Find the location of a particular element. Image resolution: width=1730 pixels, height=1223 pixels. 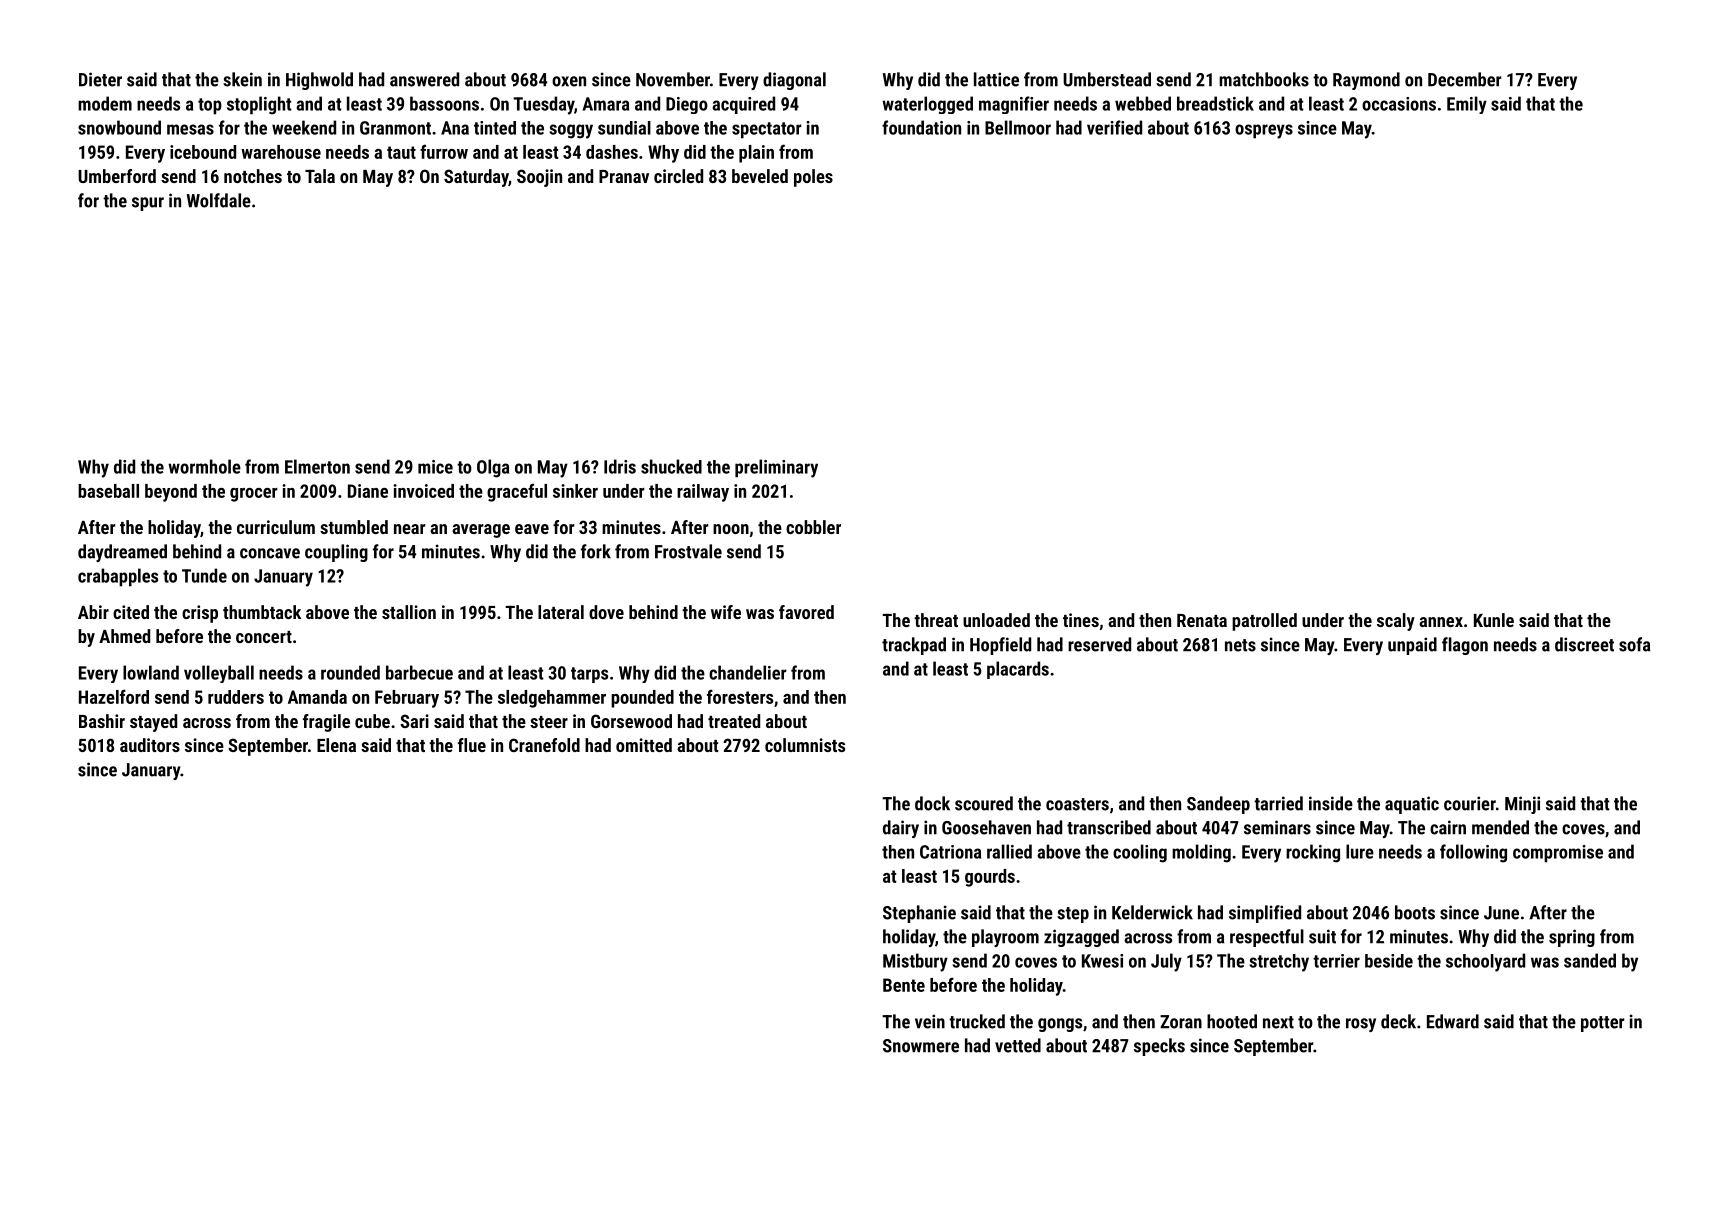

deck is located at coordinates (1398, 1021).
